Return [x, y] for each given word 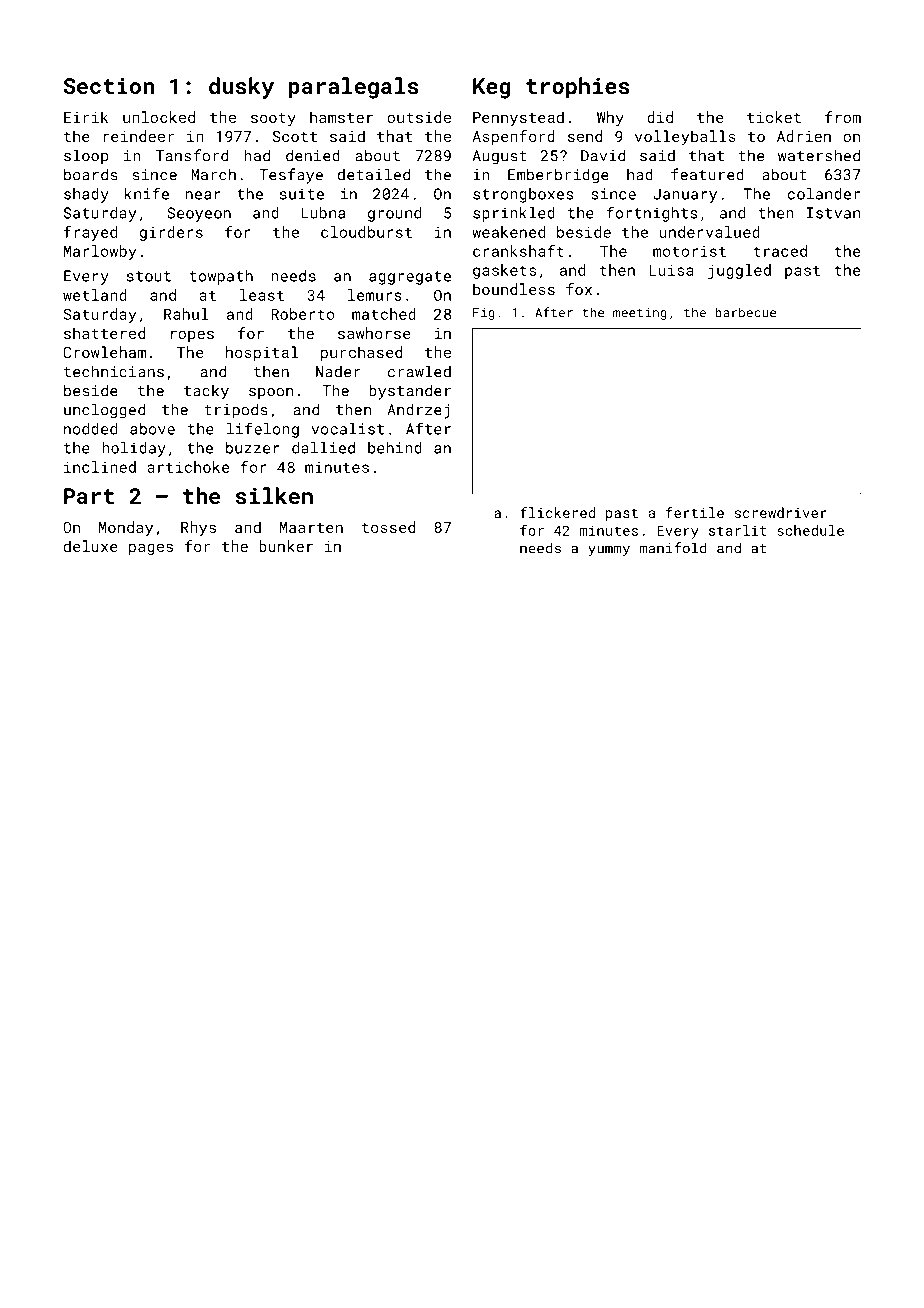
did [660, 117]
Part [89, 496]
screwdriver [781, 512]
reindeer [139, 136]
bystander [410, 392]
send [585, 136]
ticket [774, 117]
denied [313, 155]
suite [302, 194]
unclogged [104, 411]
